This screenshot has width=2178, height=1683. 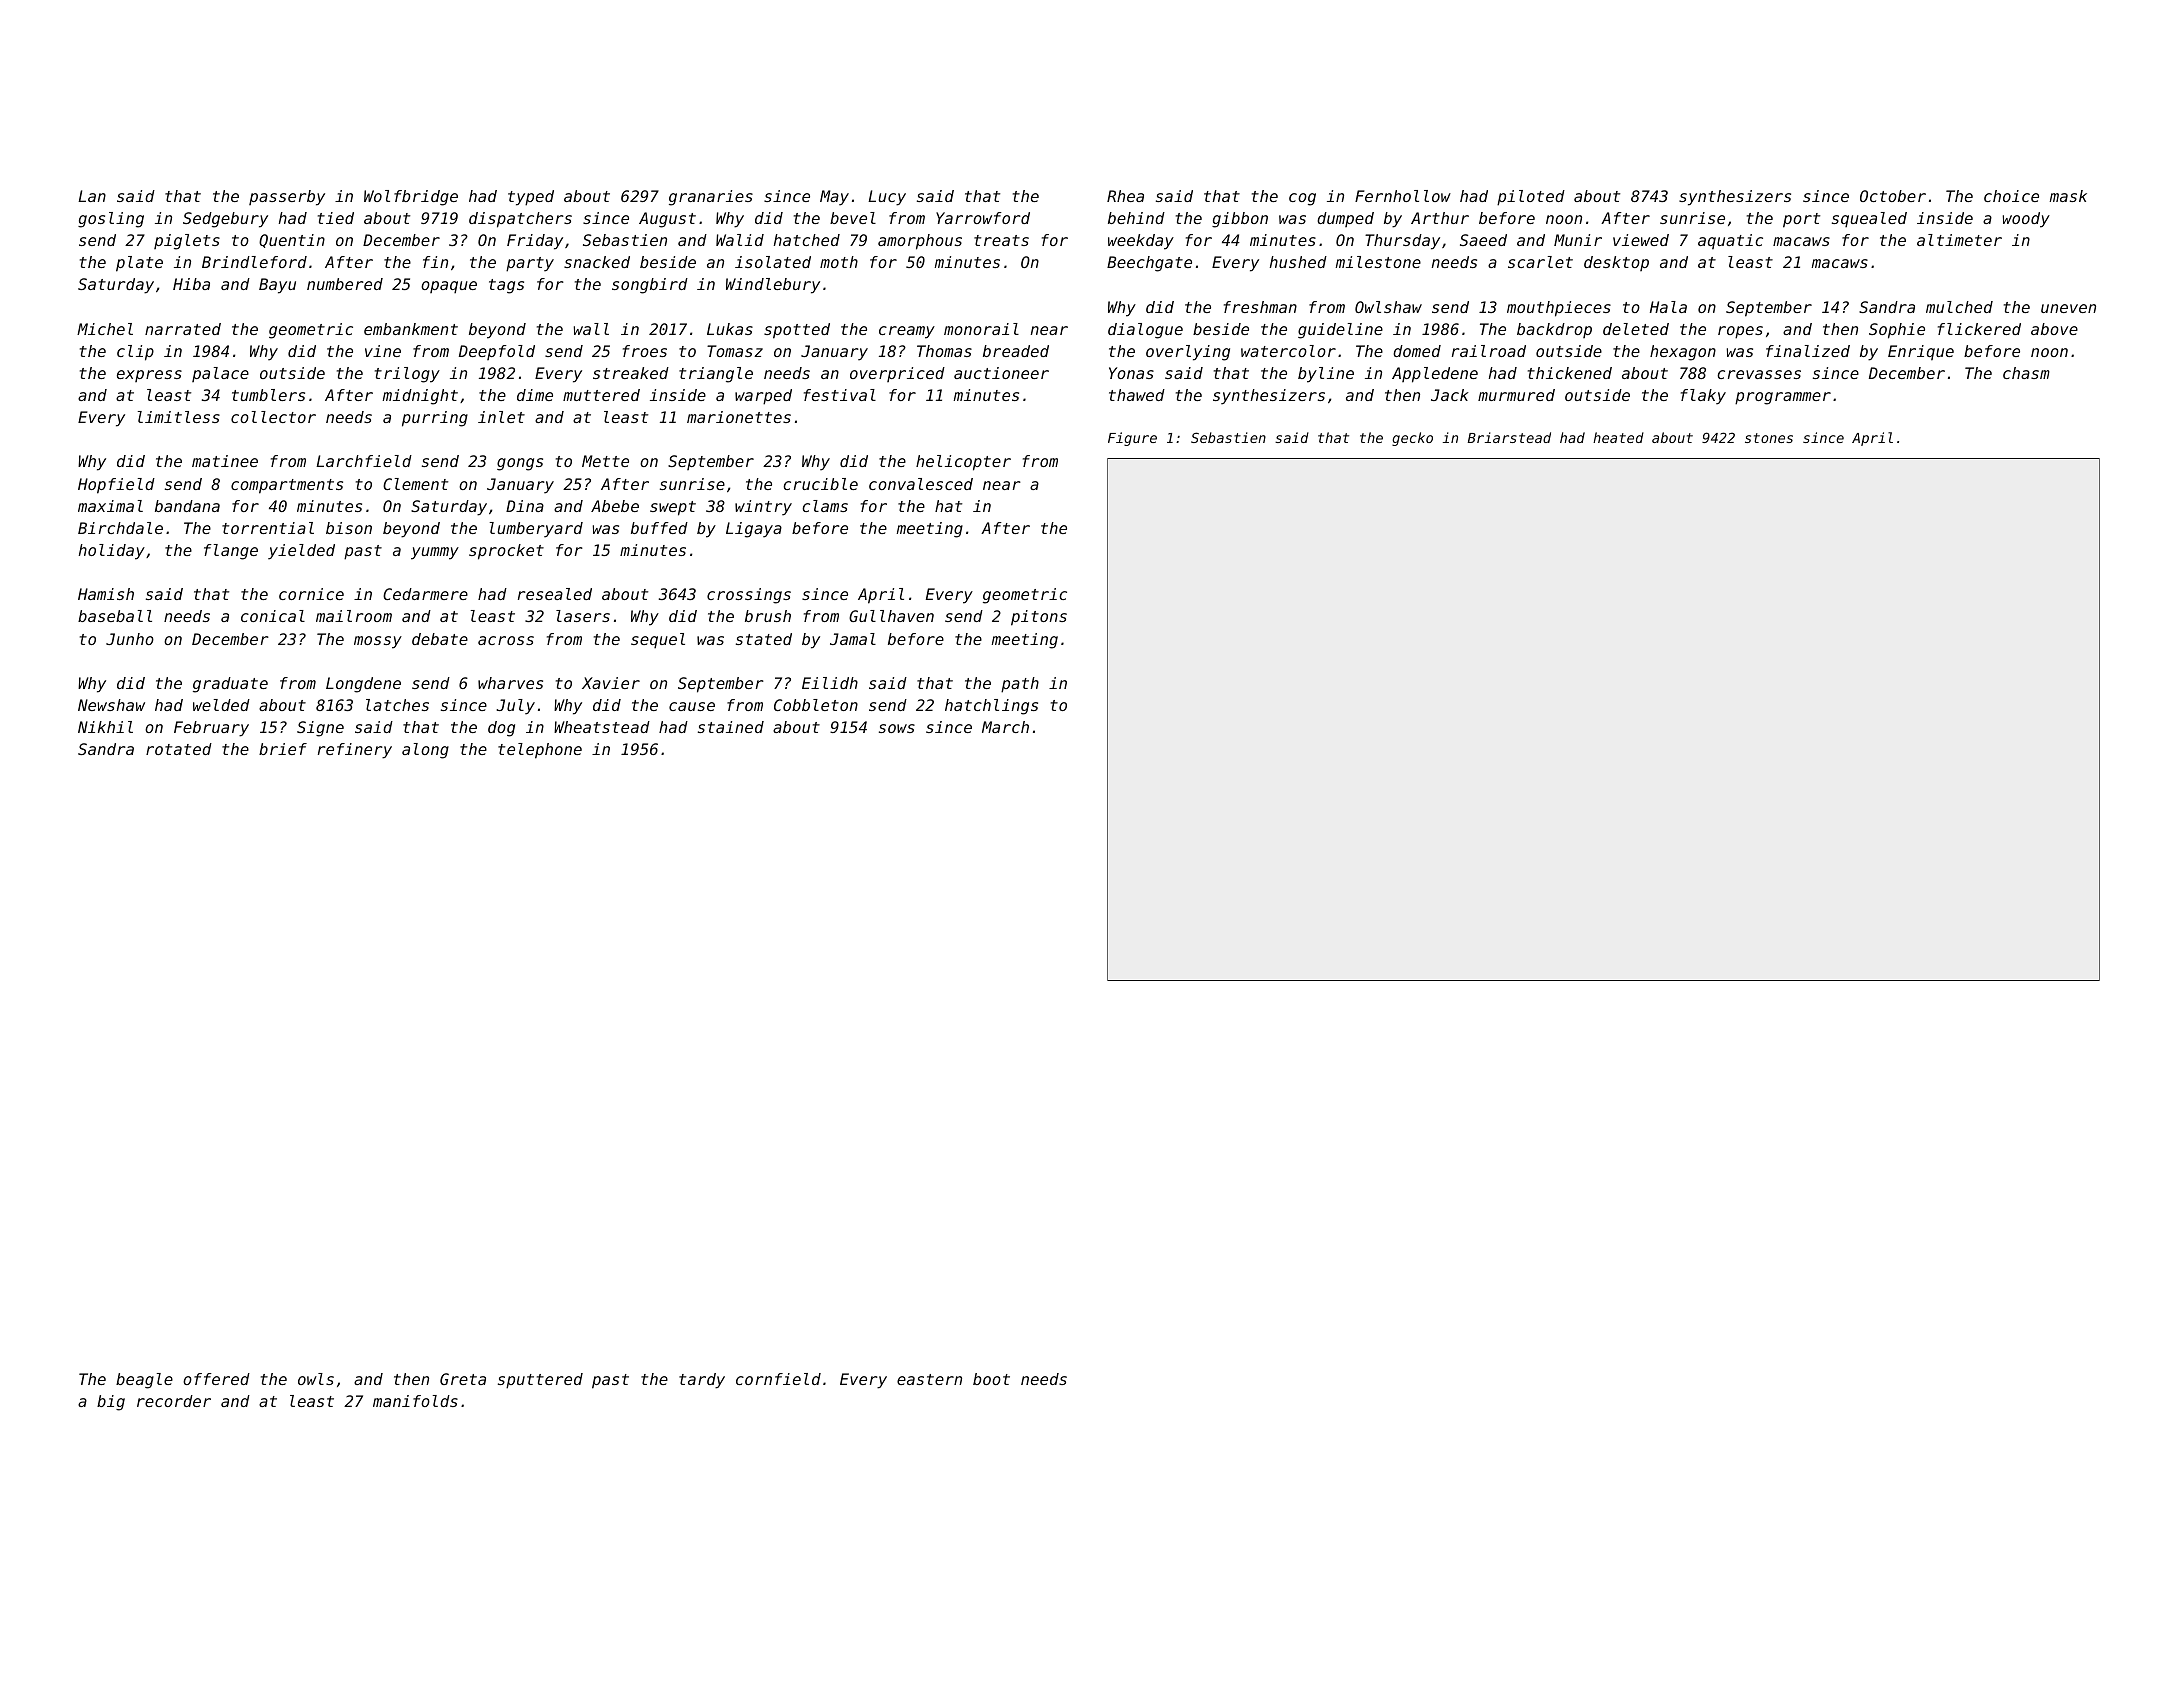 What do you see at coordinates (216, 1379) in the screenshot?
I see `offered` at bounding box center [216, 1379].
